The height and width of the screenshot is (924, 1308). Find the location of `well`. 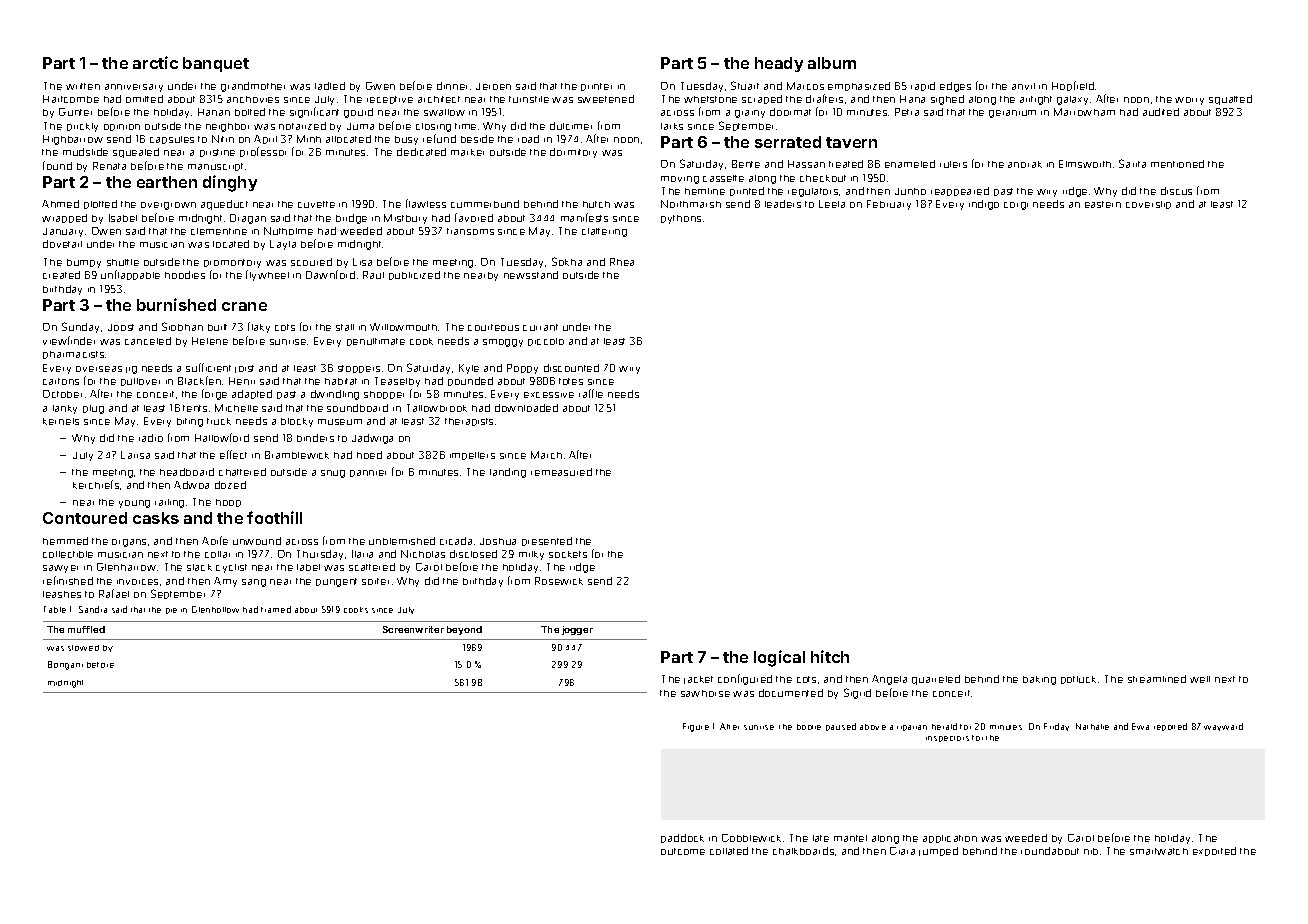

well is located at coordinates (1200, 679).
